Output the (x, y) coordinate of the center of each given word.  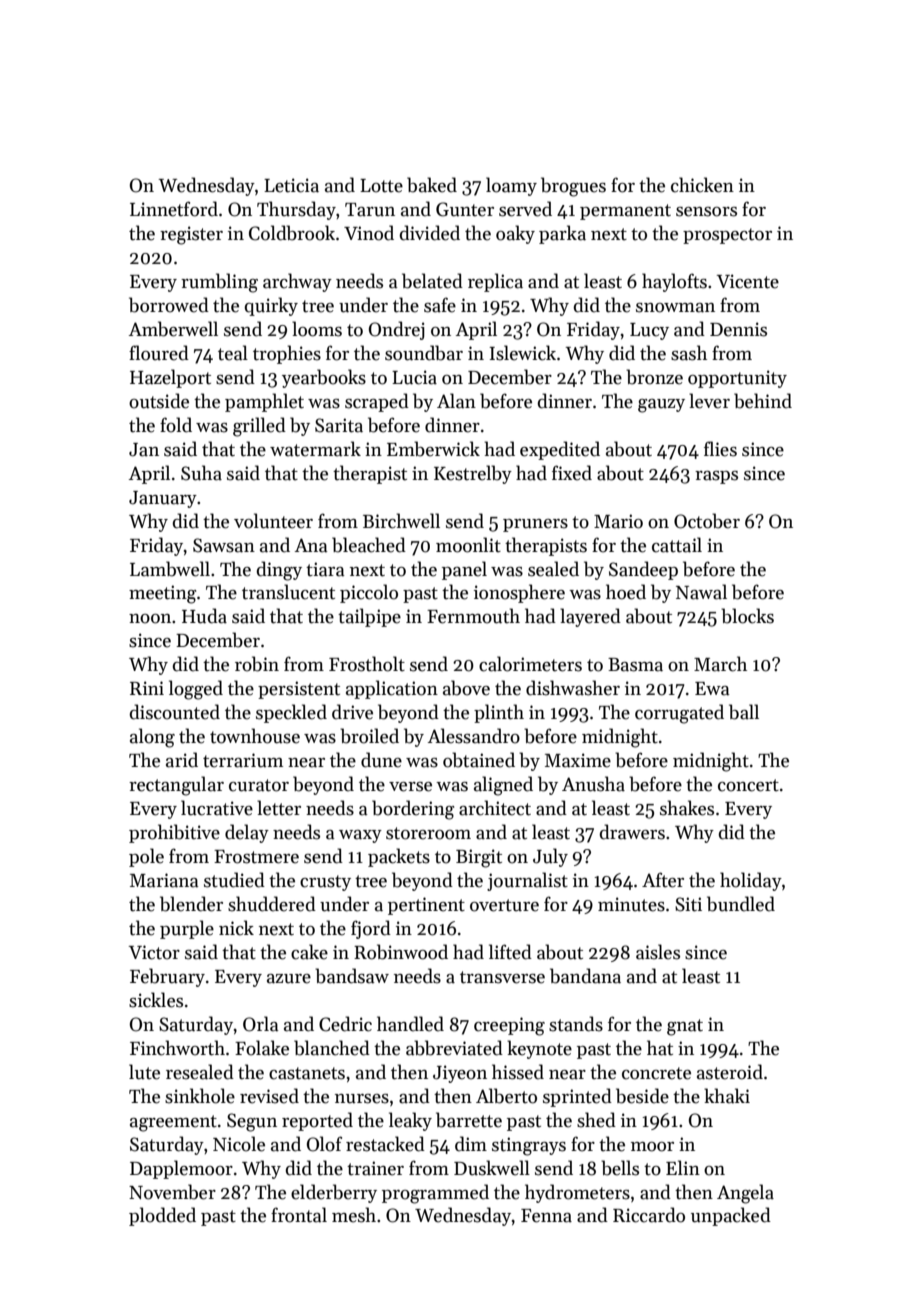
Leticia (291, 185)
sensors (706, 212)
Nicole (239, 1144)
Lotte (381, 186)
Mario (618, 521)
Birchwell (401, 521)
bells (620, 1168)
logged (196, 690)
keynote (539, 1049)
